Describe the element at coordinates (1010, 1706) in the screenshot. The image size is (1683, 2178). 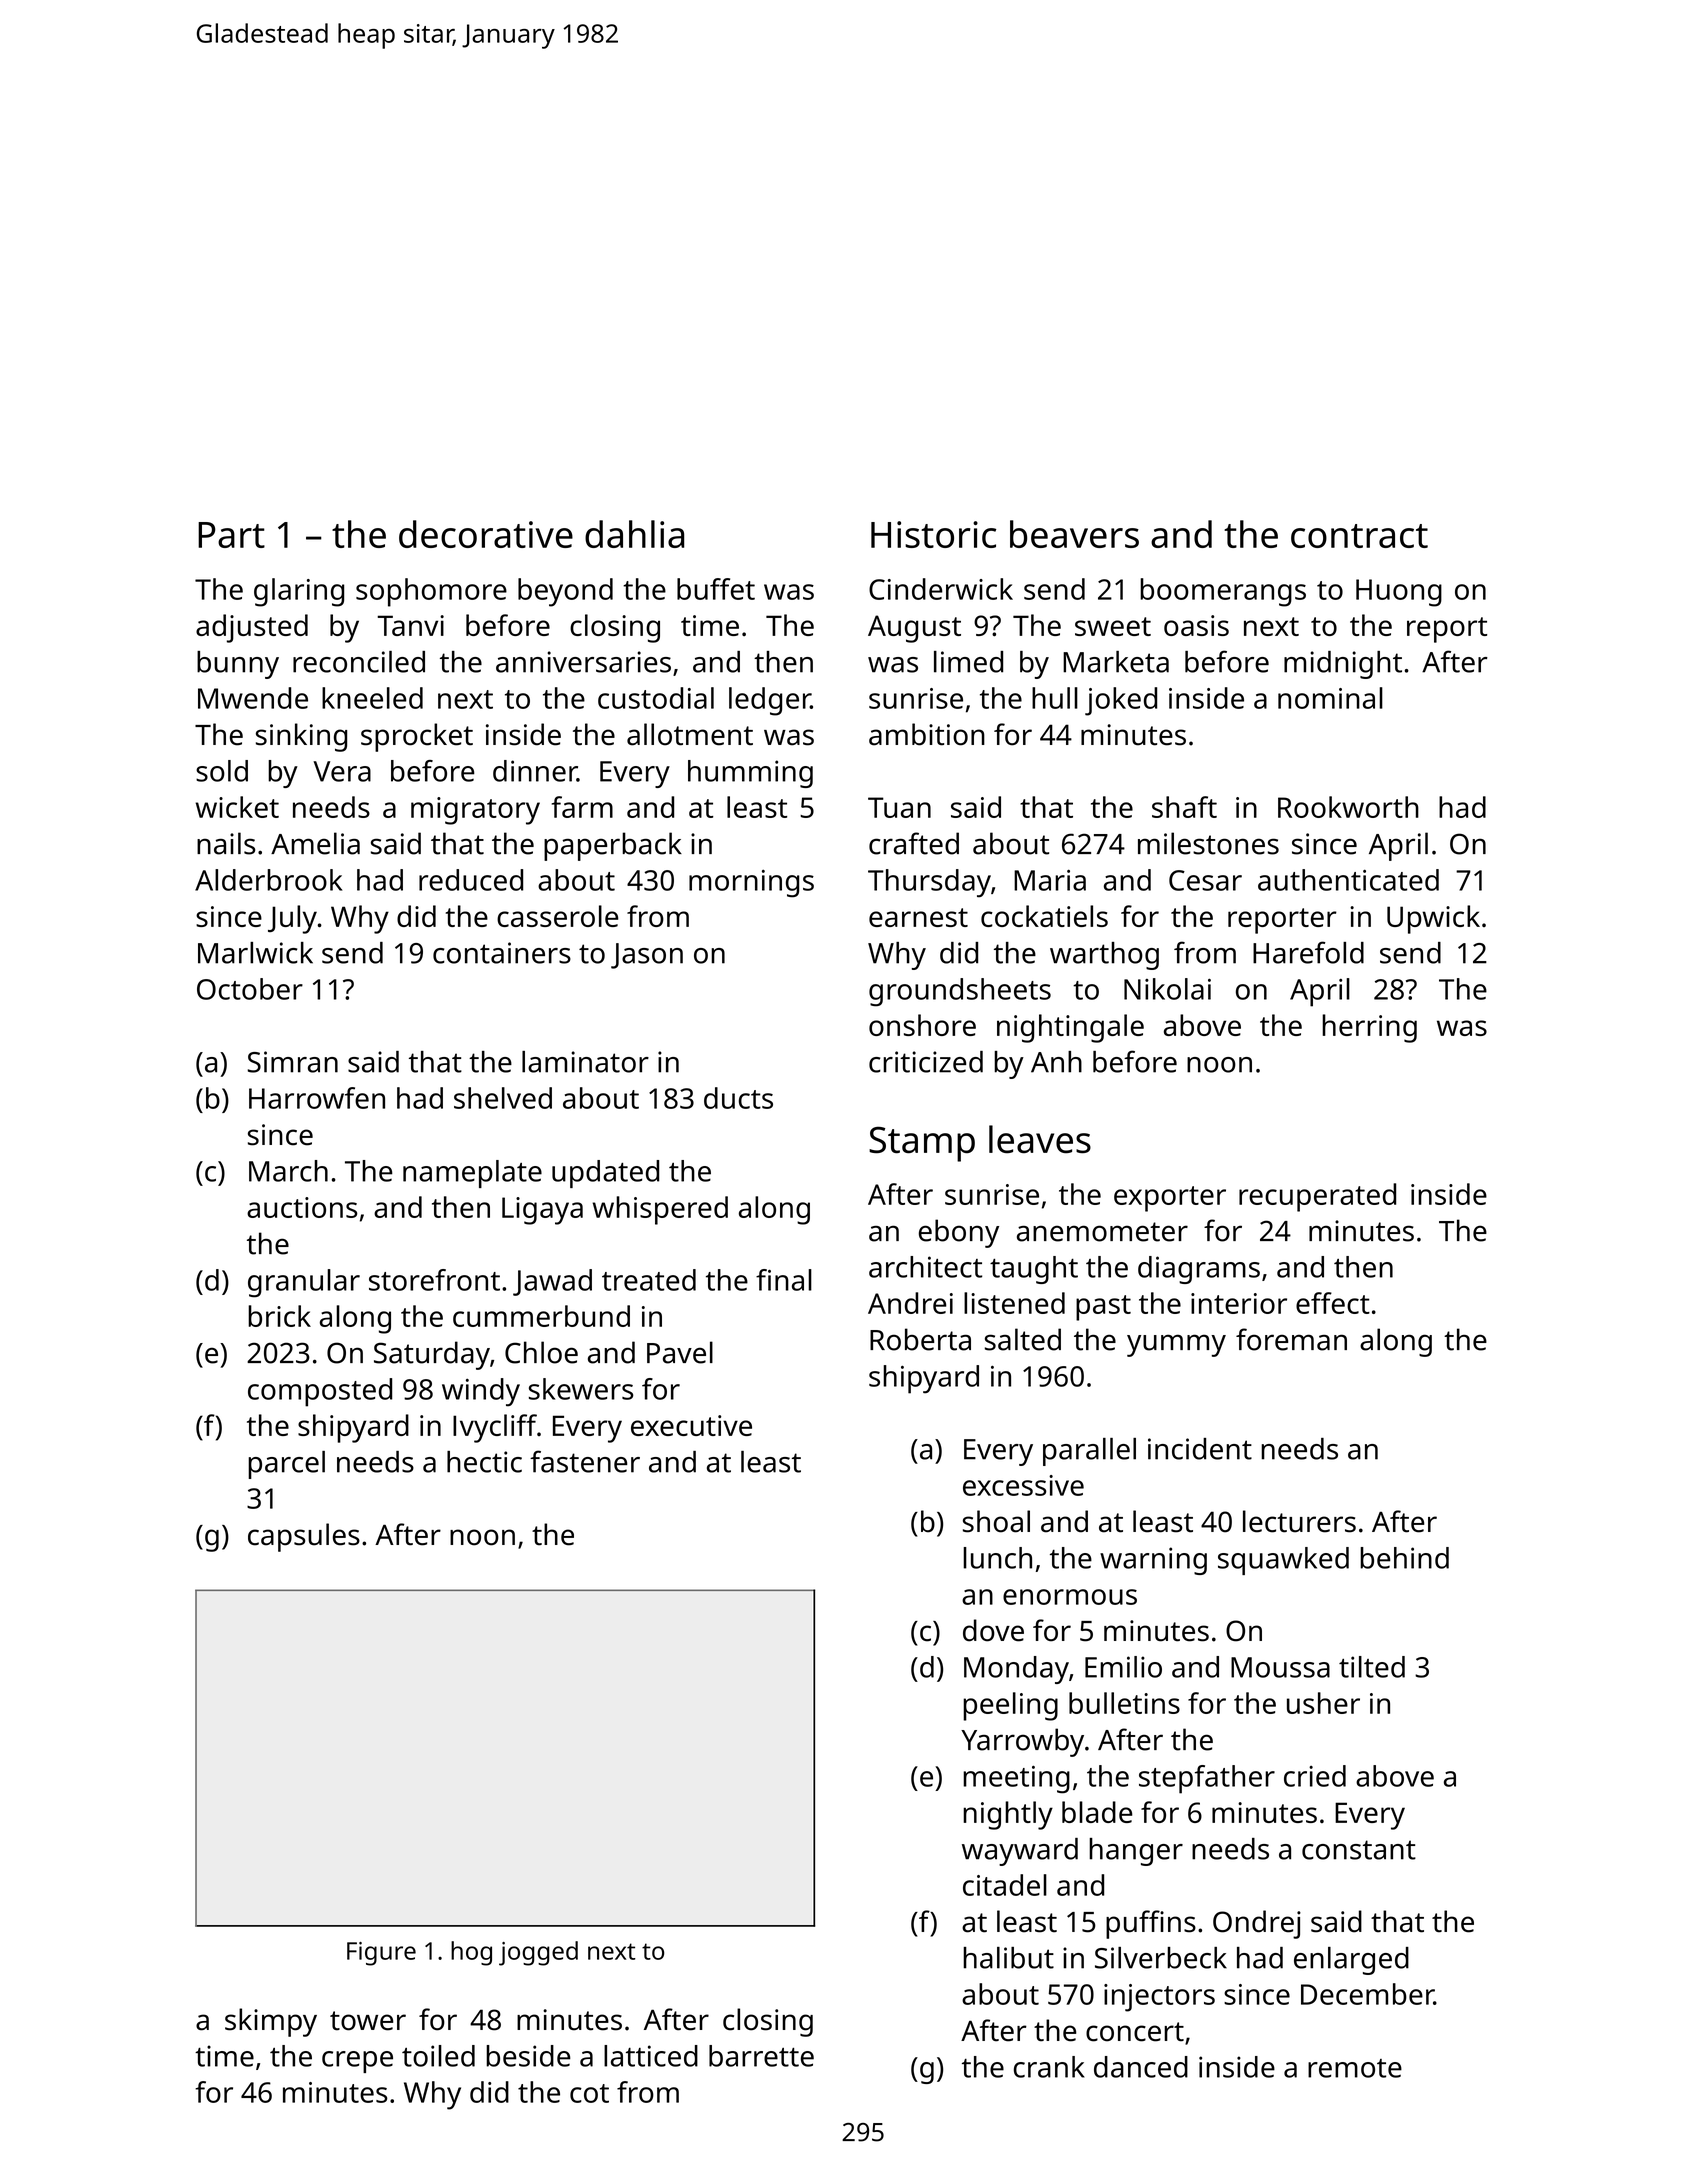
I see `peeling` at that location.
